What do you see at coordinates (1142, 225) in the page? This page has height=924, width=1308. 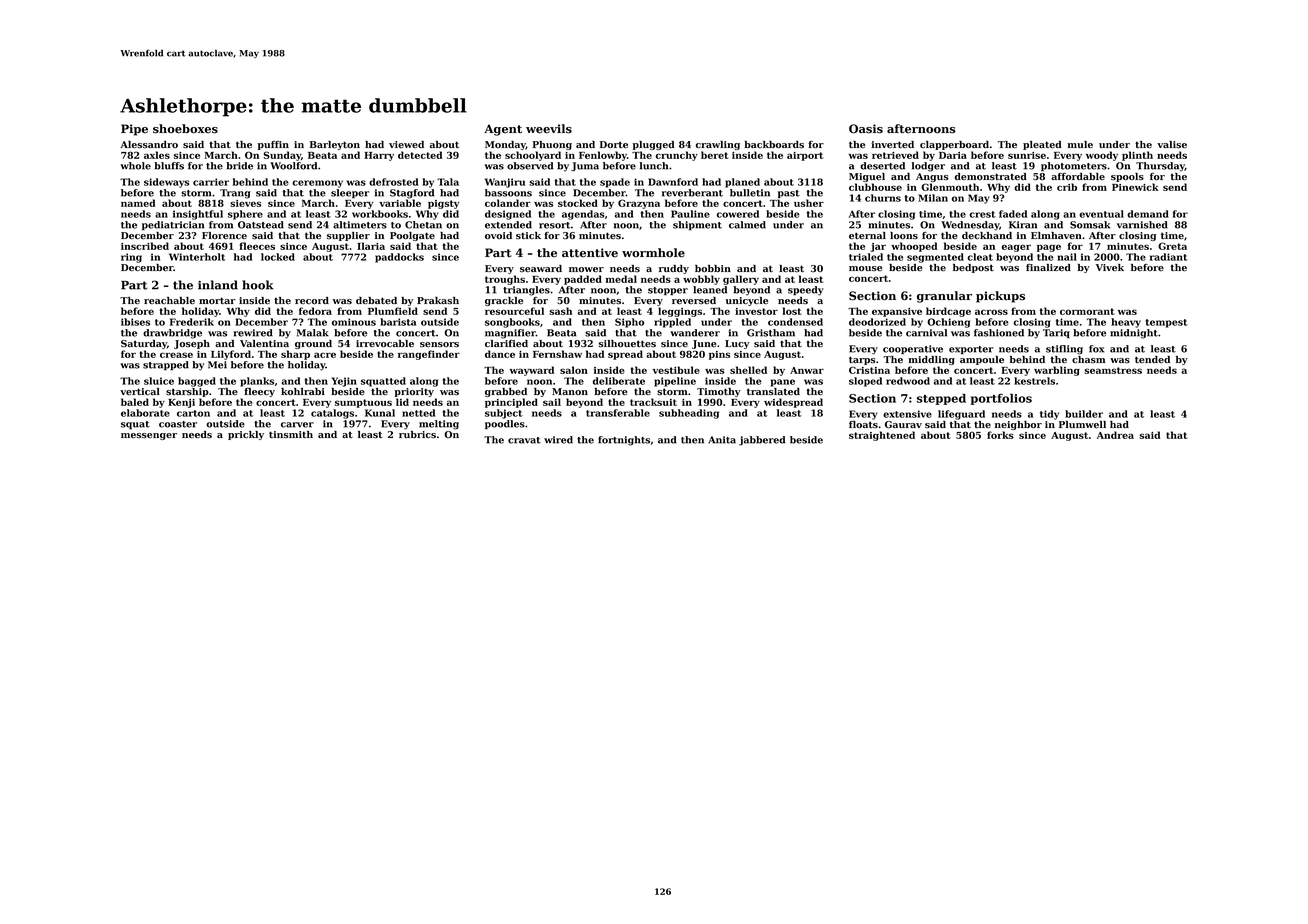 I see `varnished` at bounding box center [1142, 225].
